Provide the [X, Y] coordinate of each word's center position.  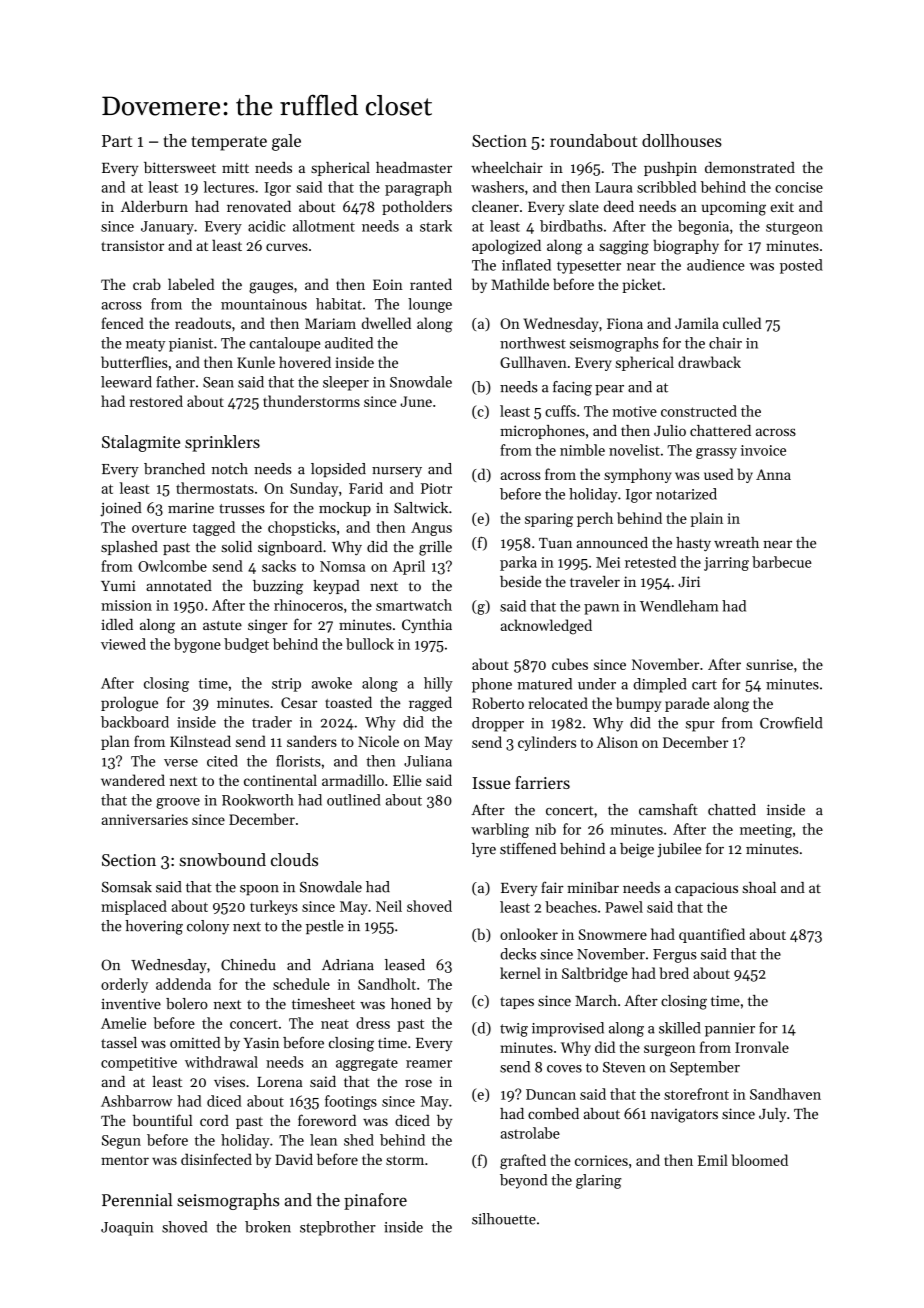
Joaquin [127, 1229]
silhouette [504, 1219]
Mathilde [520, 284]
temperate [229, 143]
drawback [709, 362]
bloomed [760, 1160]
